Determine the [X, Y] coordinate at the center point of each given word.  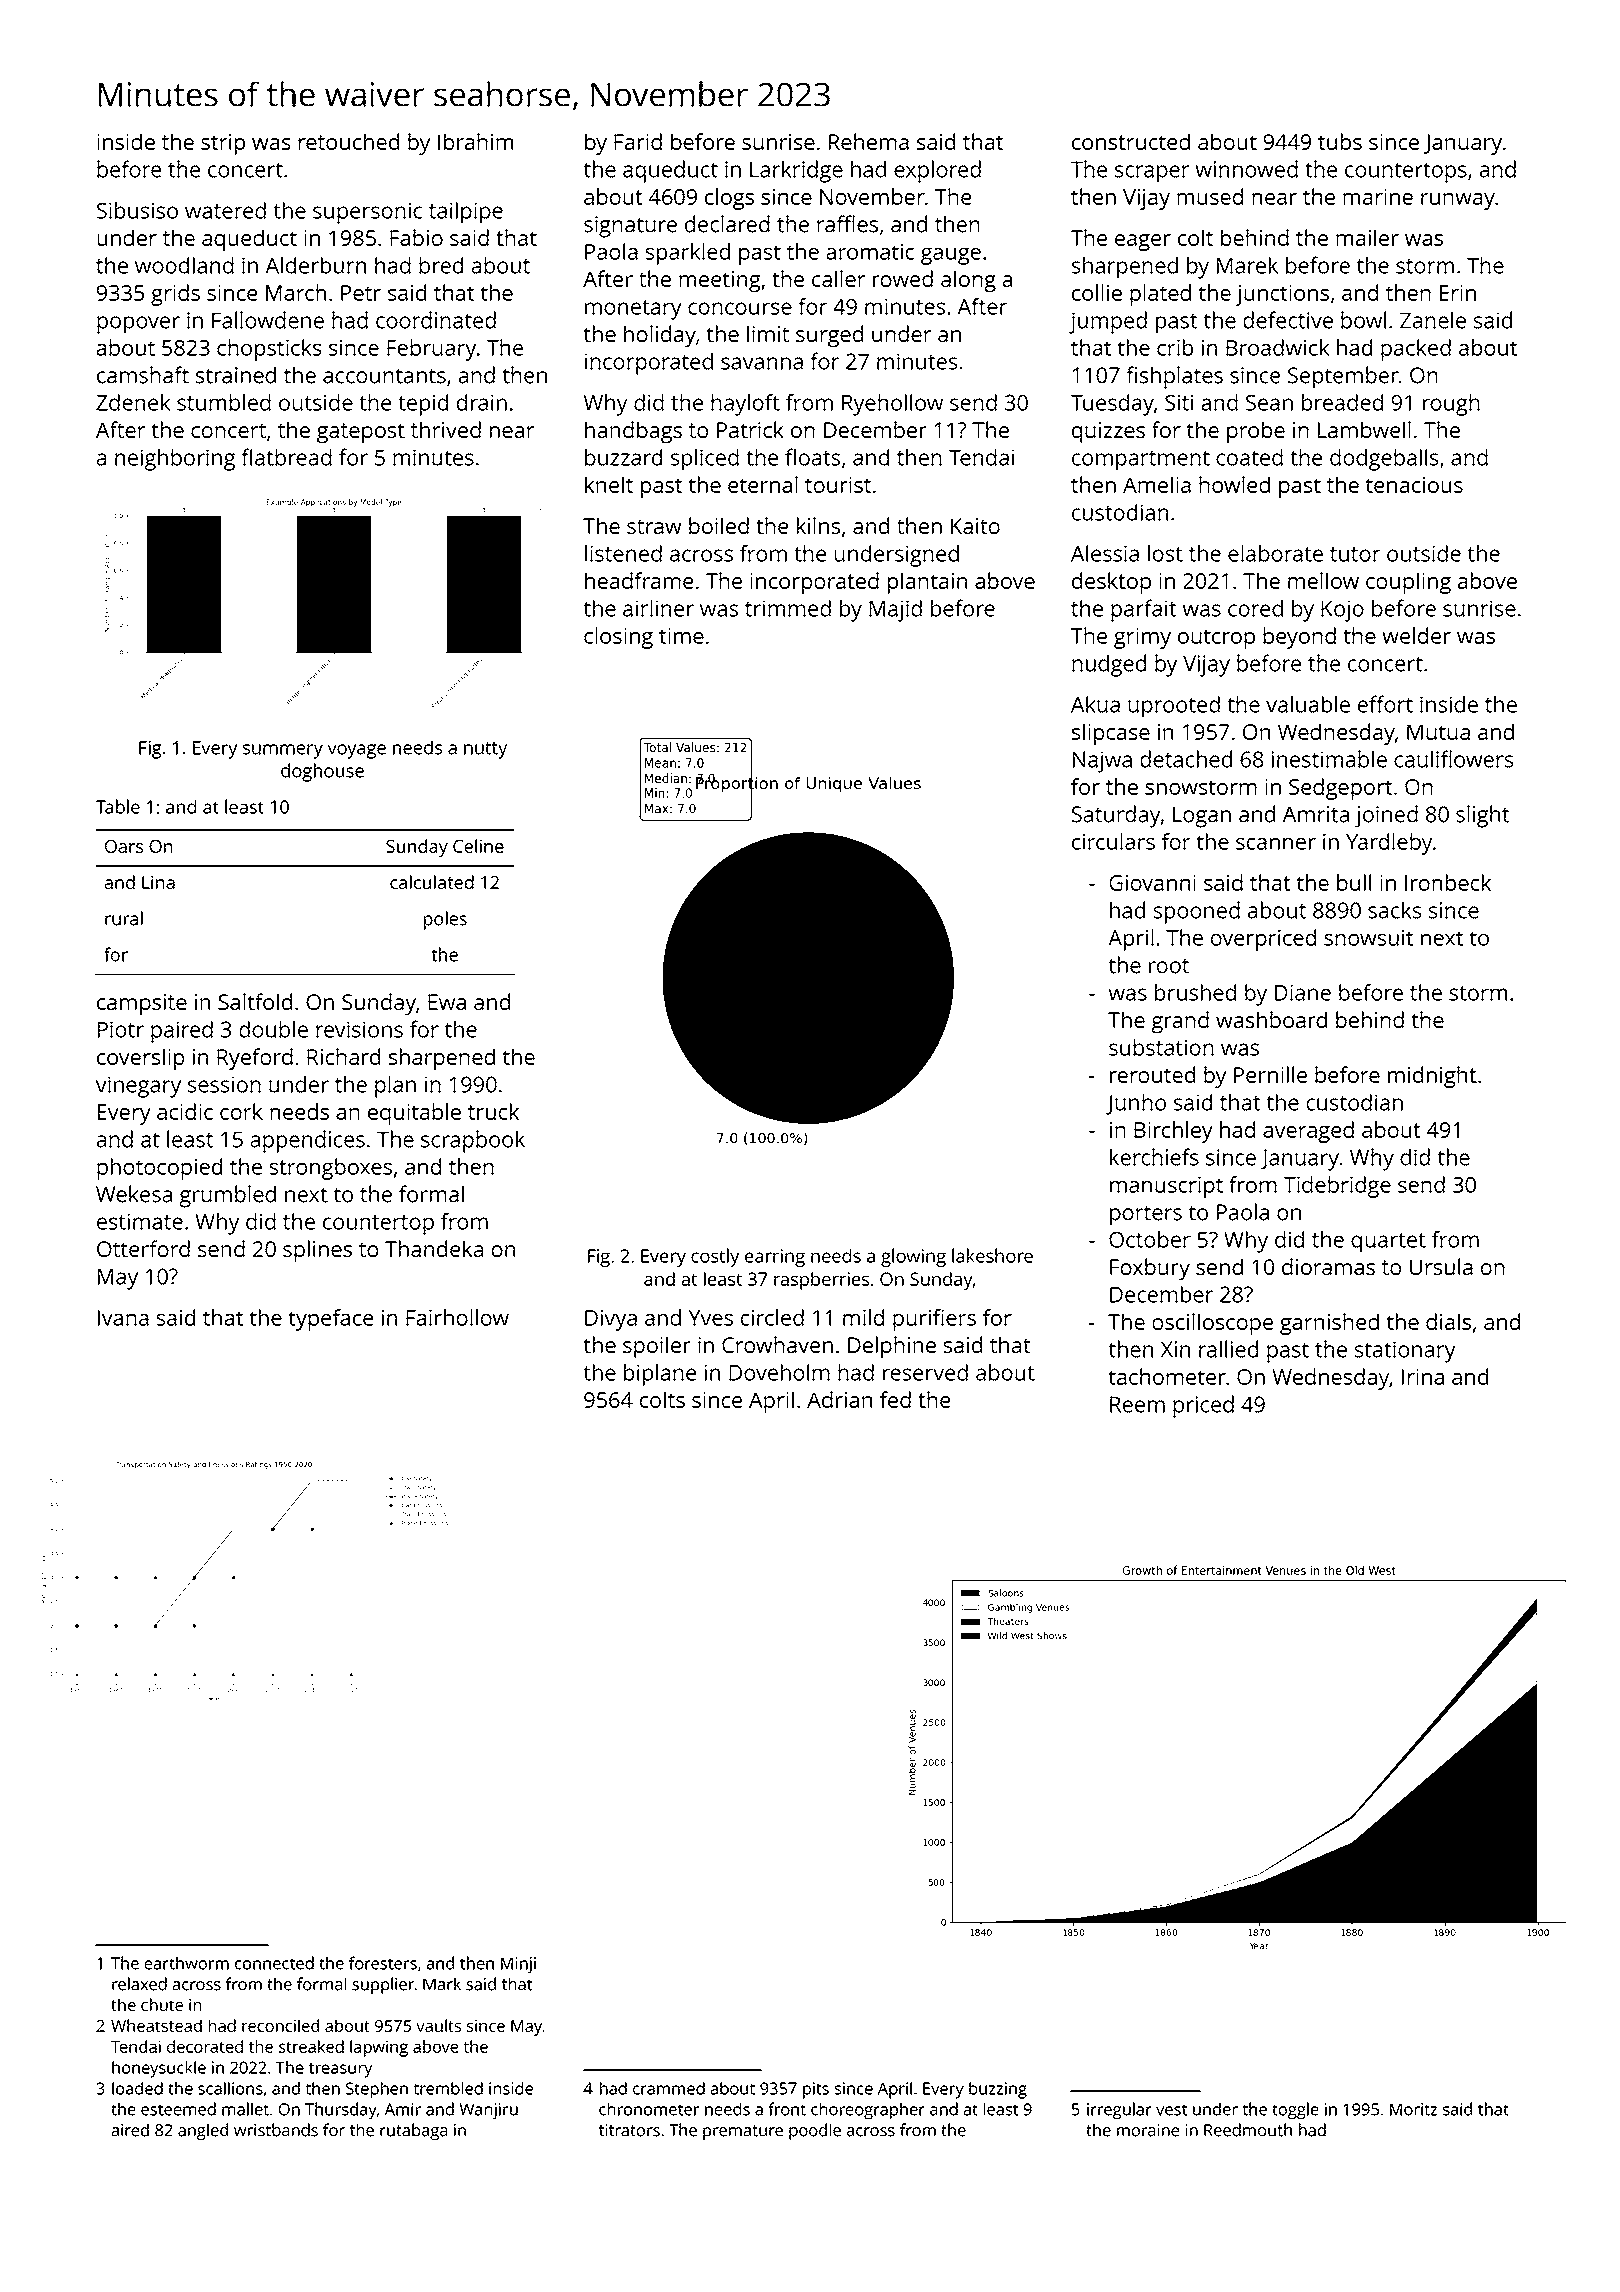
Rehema [869, 141]
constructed [1131, 141]
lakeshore [992, 1255]
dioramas [1328, 1266]
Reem [1137, 1404]
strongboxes [331, 1169]
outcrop [1216, 639]
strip [223, 144]
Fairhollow [457, 1317]
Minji [518, 1965]
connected [274, 1963]
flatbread [286, 457]
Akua [1095, 704]
